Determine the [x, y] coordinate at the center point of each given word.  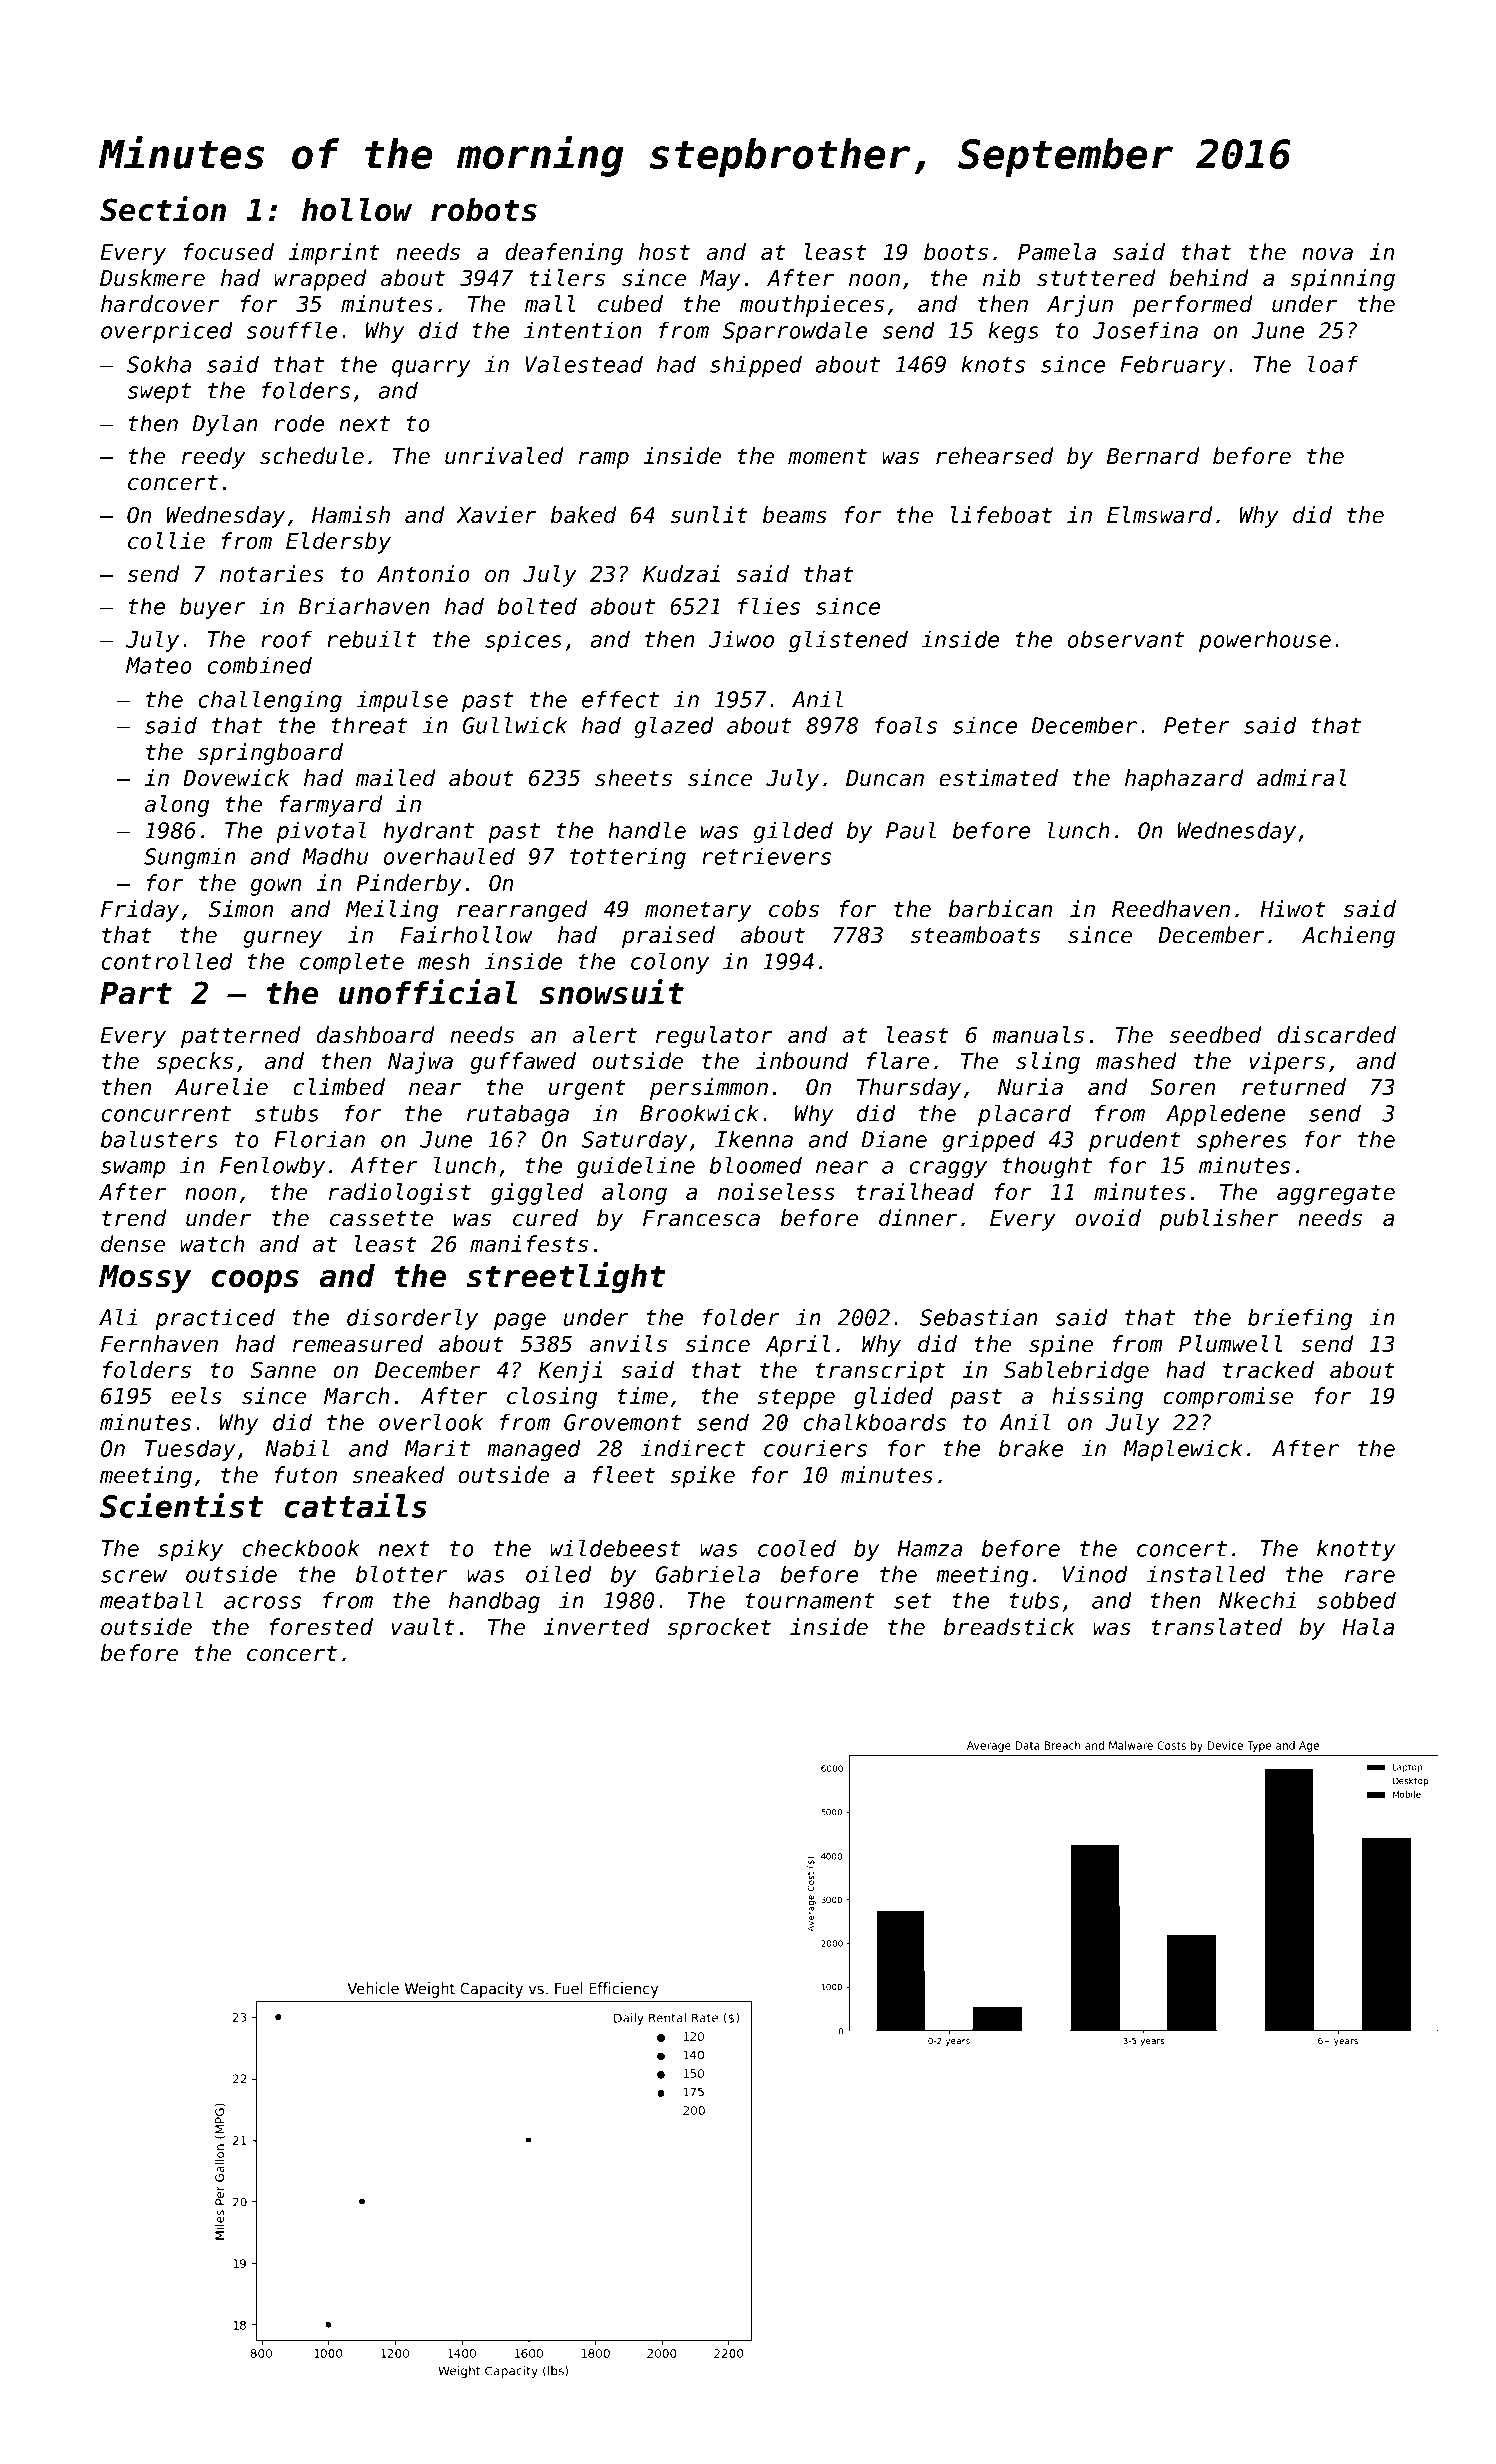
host [664, 252]
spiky [190, 1550]
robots [484, 210]
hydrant [428, 832]
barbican [1000, 909]
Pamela [1057, 252]
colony [670, 963]
